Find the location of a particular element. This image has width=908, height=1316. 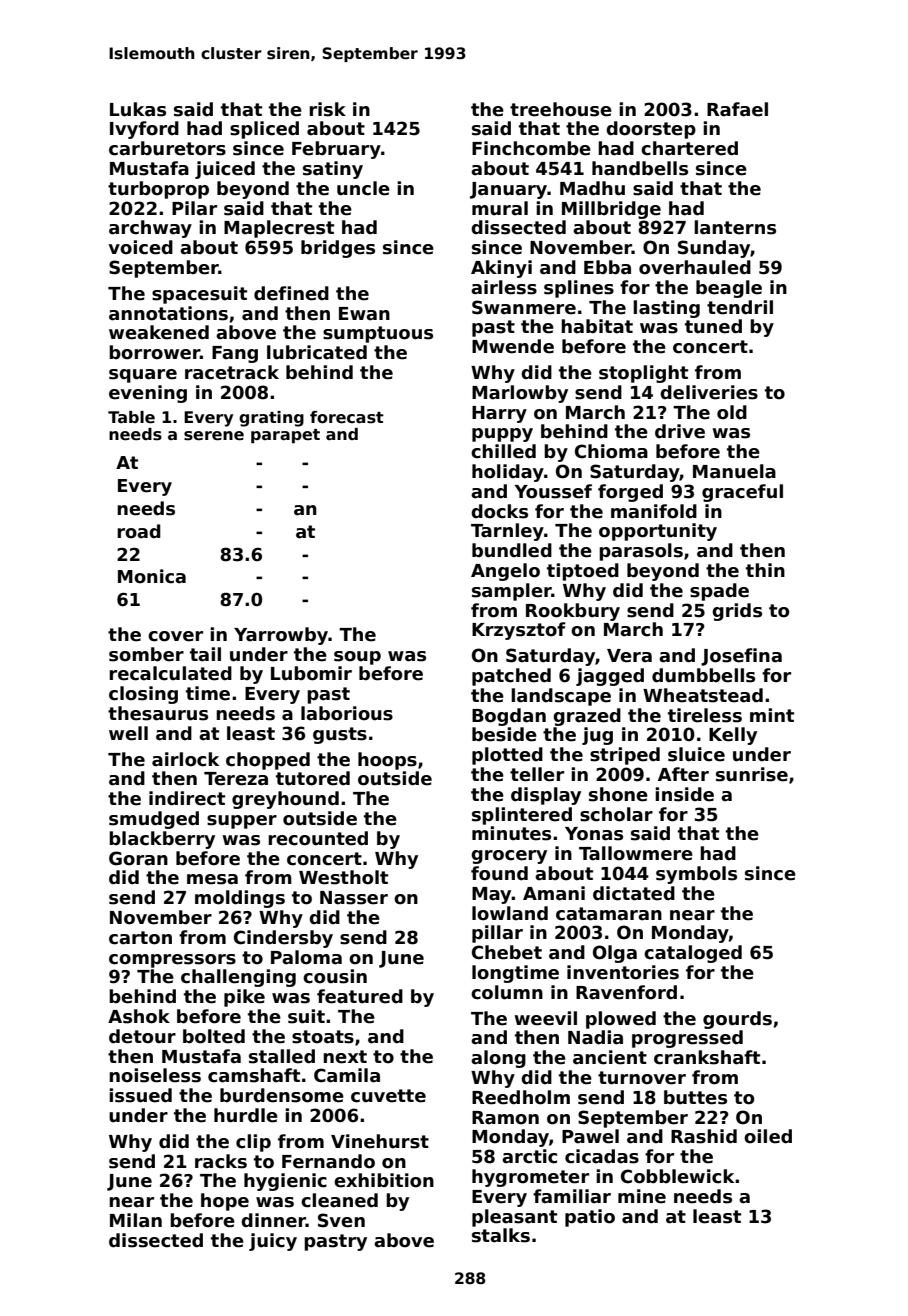

greyhound is located at coordinates (285, 800).
